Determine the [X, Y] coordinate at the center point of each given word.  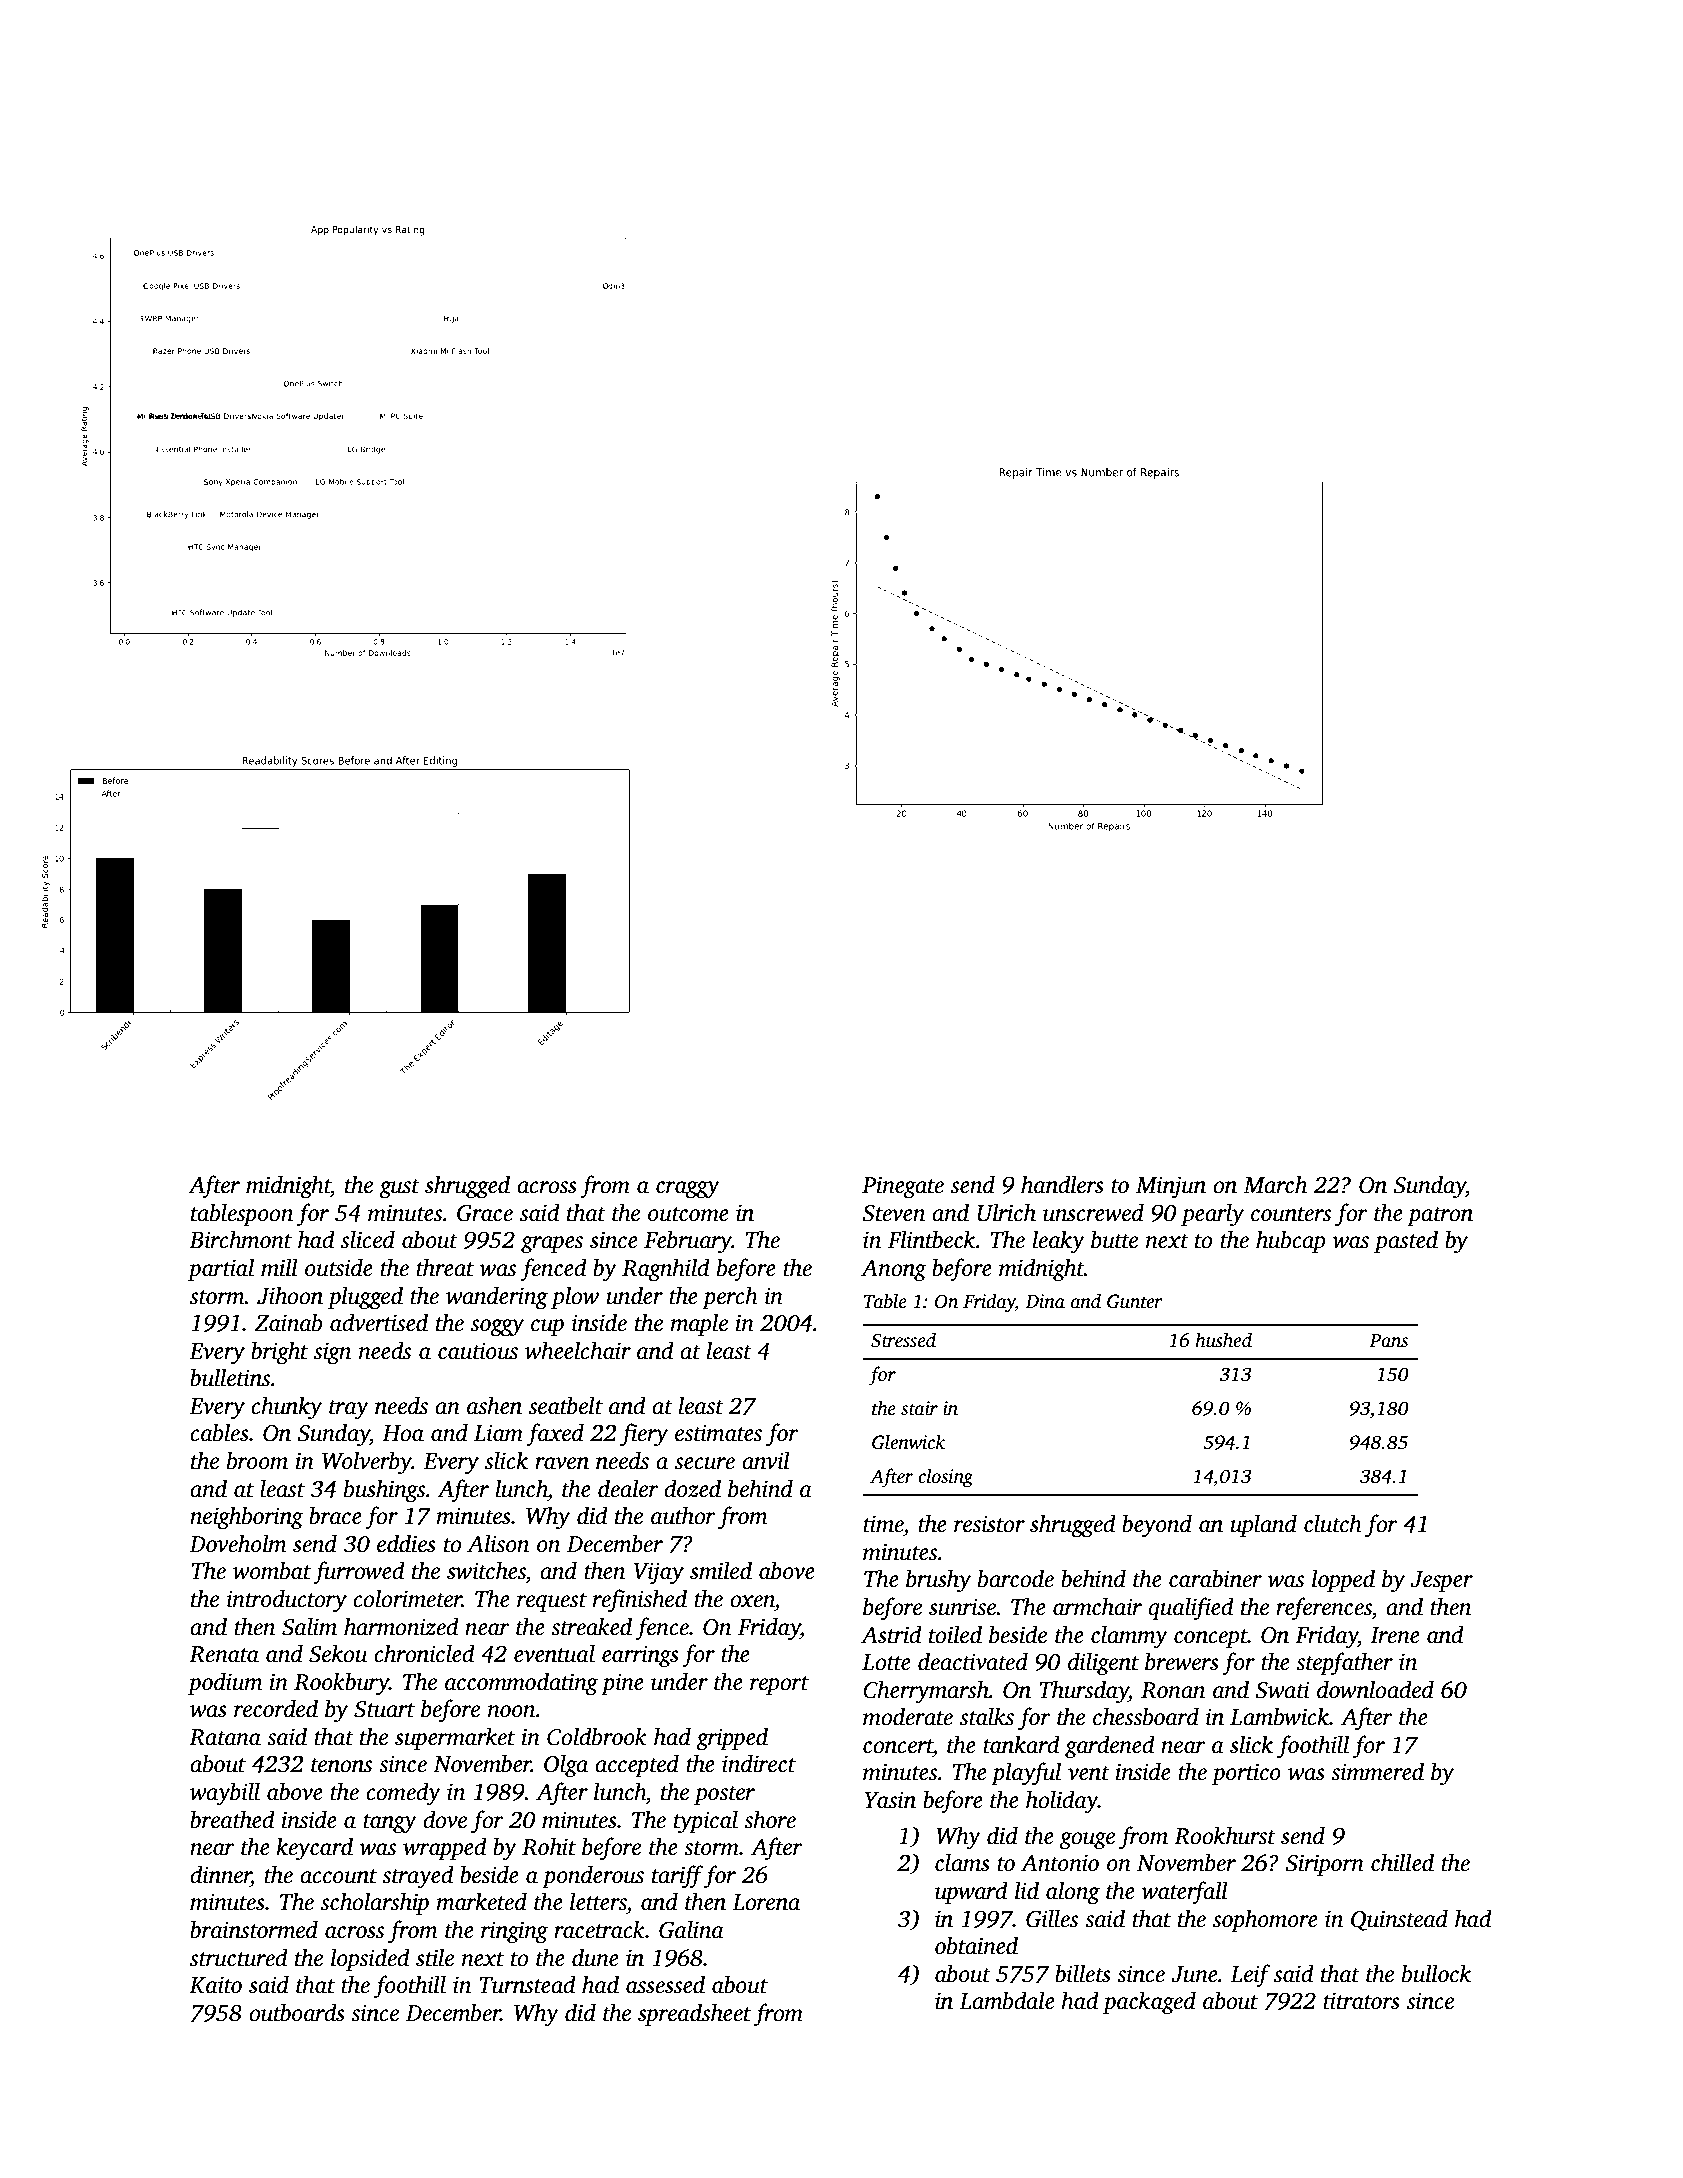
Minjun [1171, 1187]
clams [962, 1862]
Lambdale [1007, 2000]
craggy [688, 1190]
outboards [297, 2012]
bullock [1436, 1973]
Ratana [225, 1737]
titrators [1361, 2001]
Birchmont [240, 1239]
